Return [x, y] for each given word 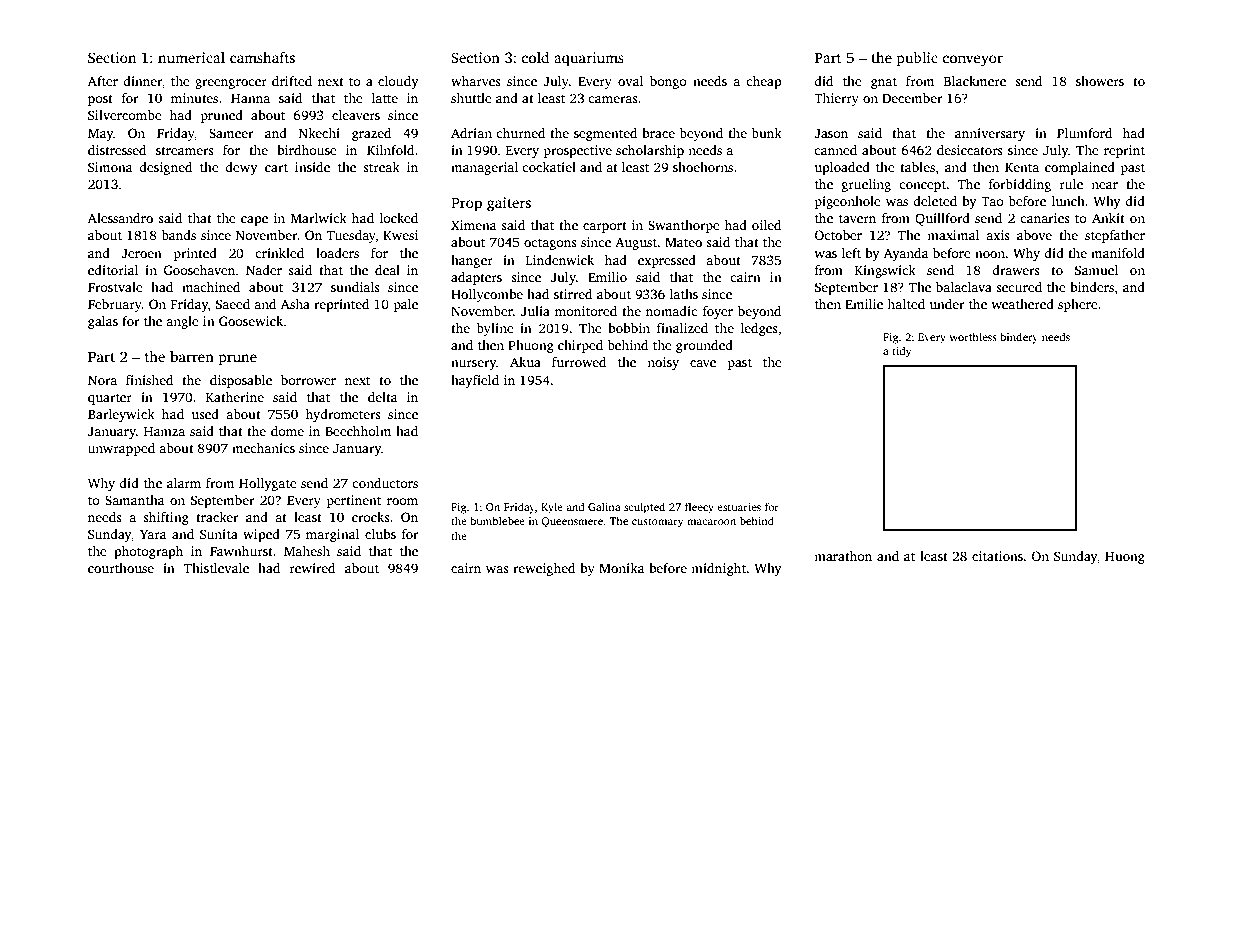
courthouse [121, 568]
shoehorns [703, 167]
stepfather [1115, 236]
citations [997, 556]
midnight [719, 569]
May [100, 135]
